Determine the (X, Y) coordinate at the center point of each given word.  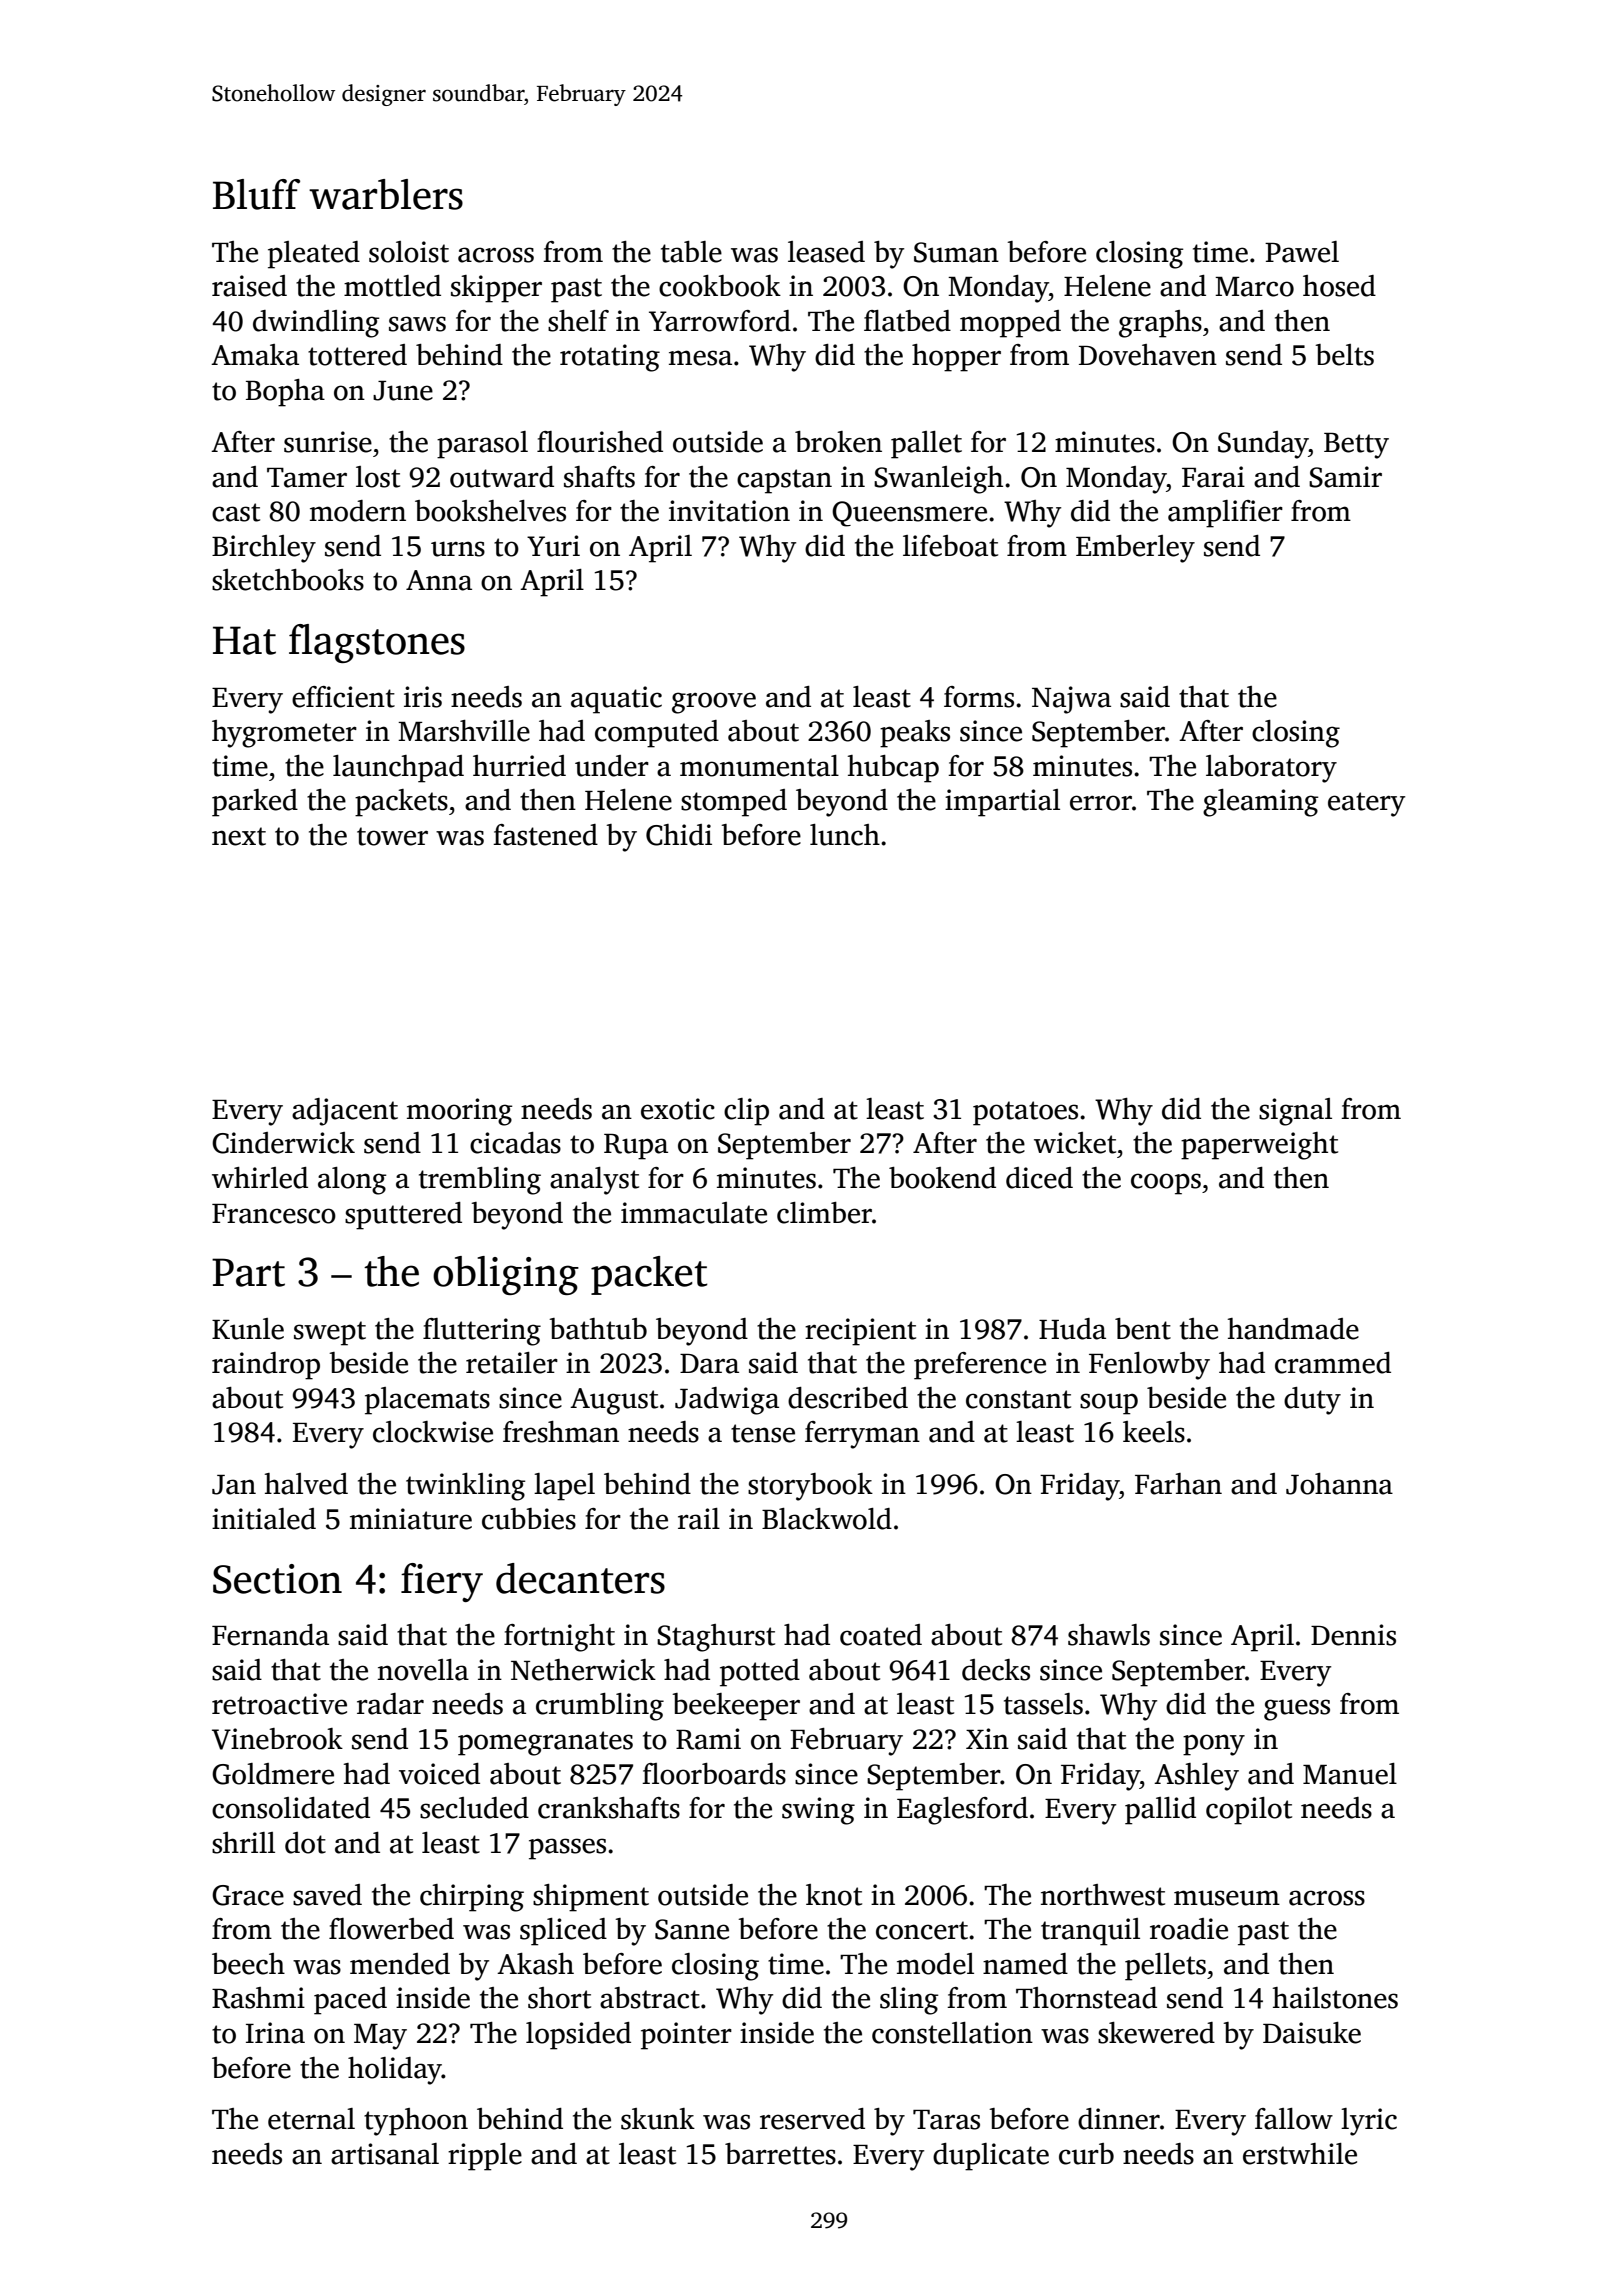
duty (1312, 1401)
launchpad (398, 769)
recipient (860, 1332)
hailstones (1335, 1998)
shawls (1109, 1635)
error (1101, 803)
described (848, 1398)
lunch (845, 835)
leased (826, 252)
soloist (409, 252)
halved (306, 1484)
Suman (956, 252)
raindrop (266, 1366)
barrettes (780, 2154)
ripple (485, 2157)
